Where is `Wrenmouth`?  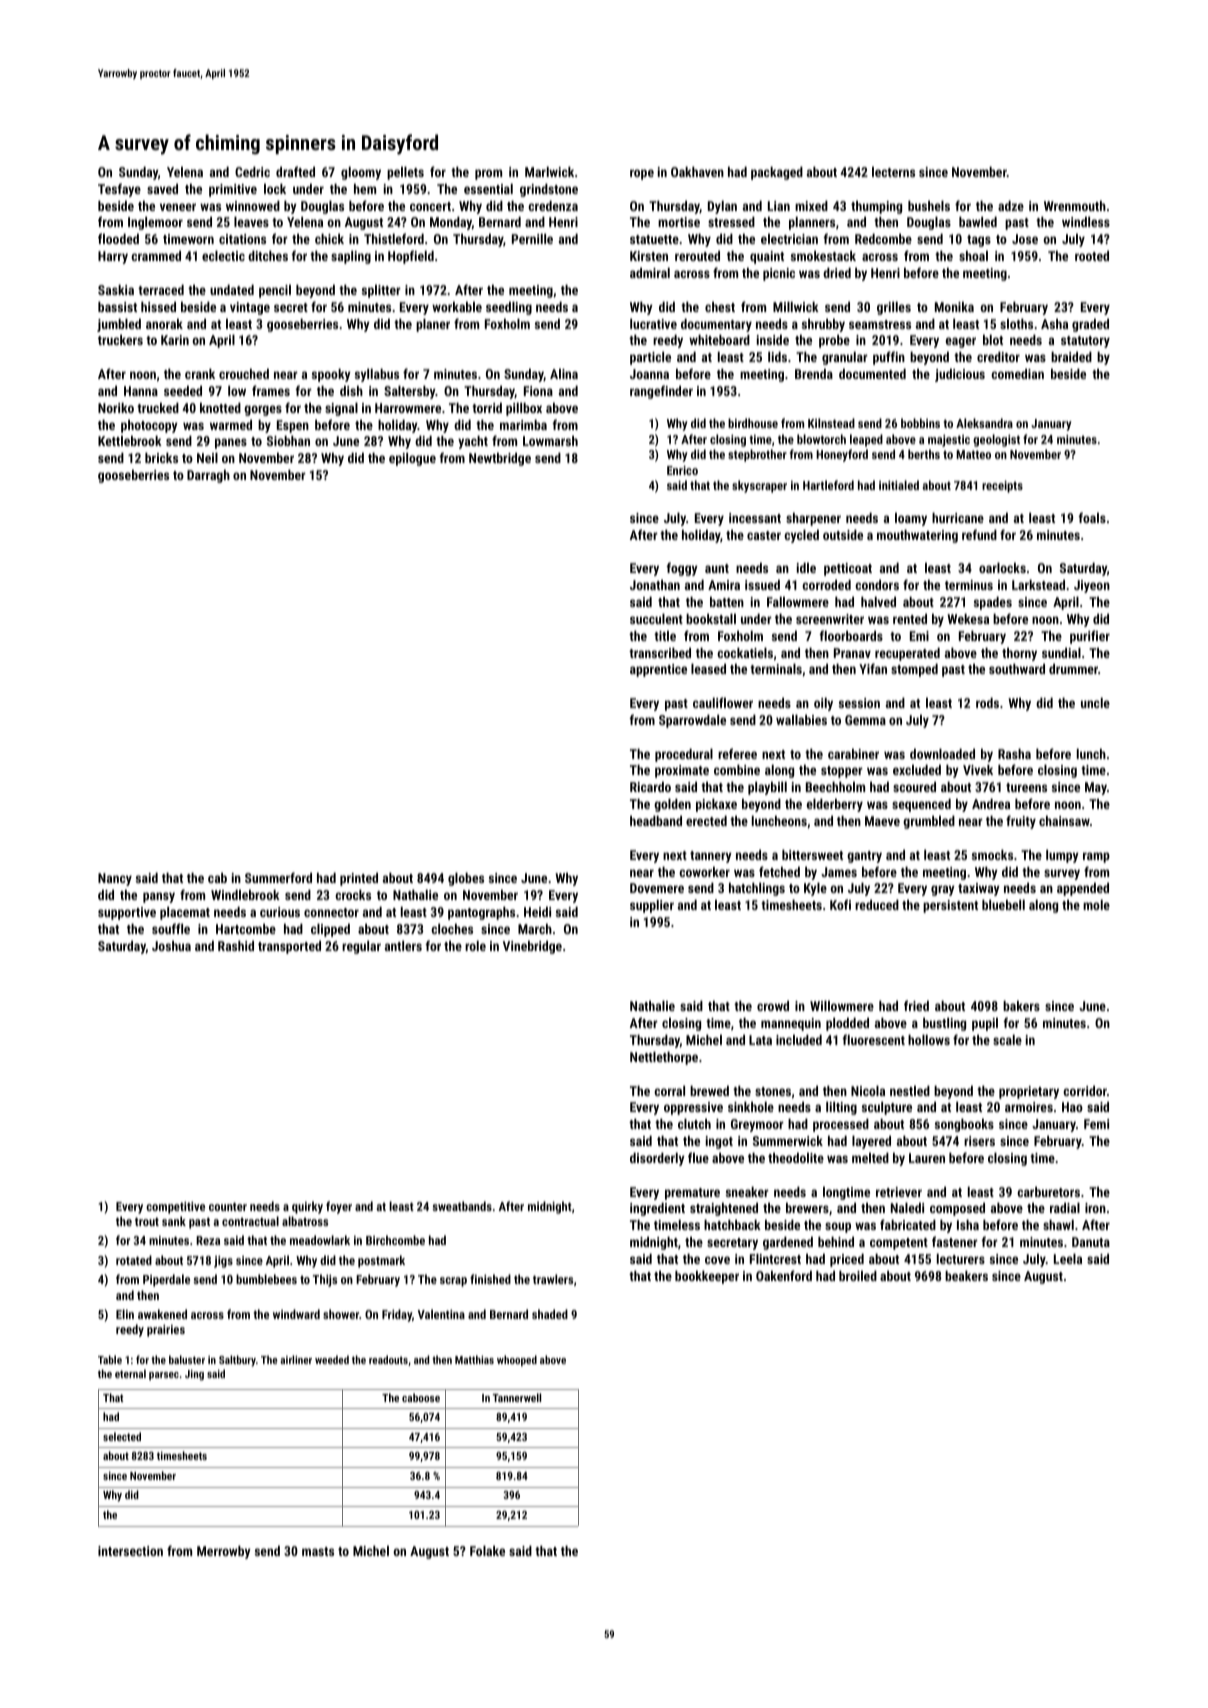
Wrenmouth is located at coordinates (1075, 205).
